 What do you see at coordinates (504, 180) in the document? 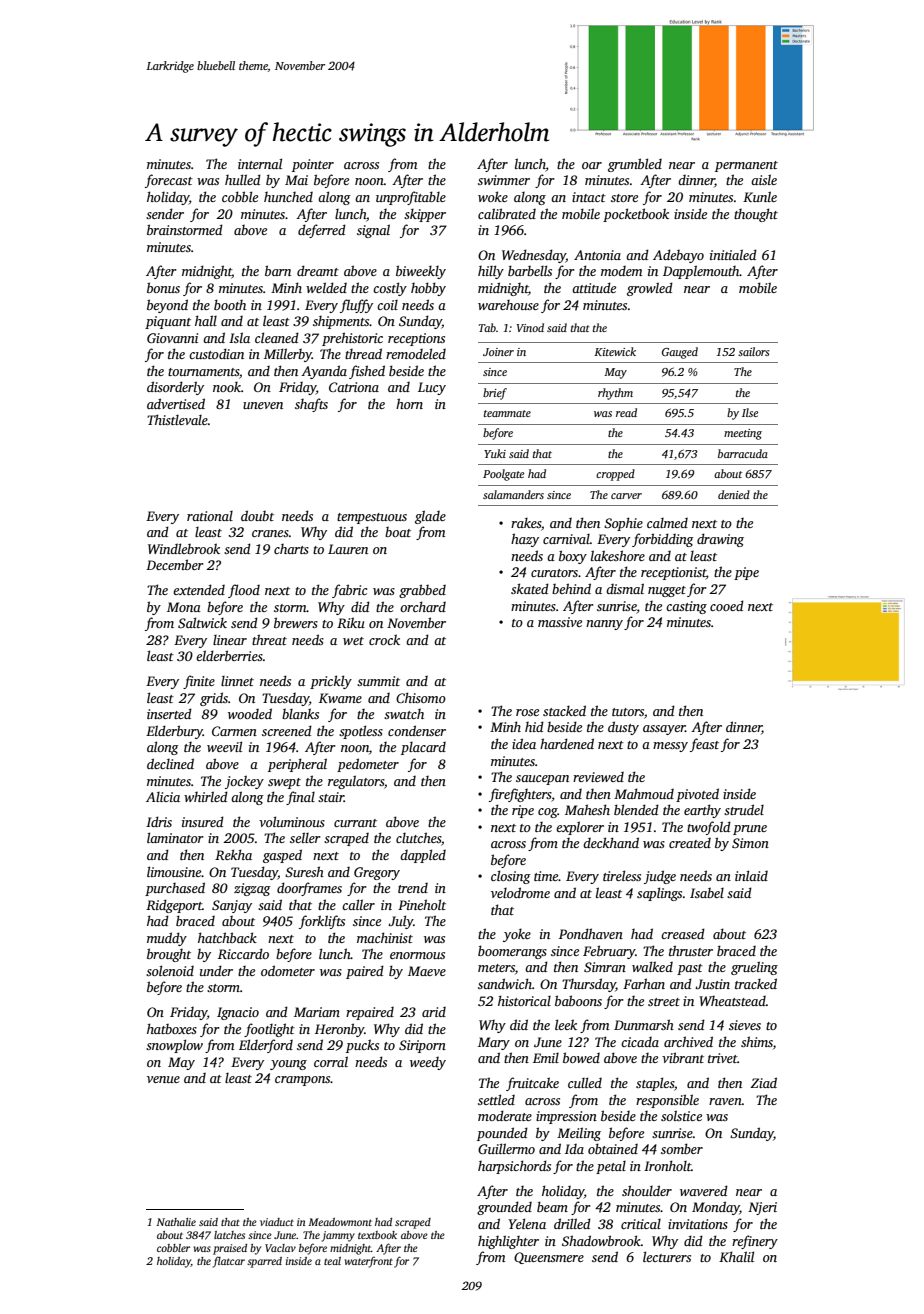
I see `swimmer` at bounding box center [504, 180].
